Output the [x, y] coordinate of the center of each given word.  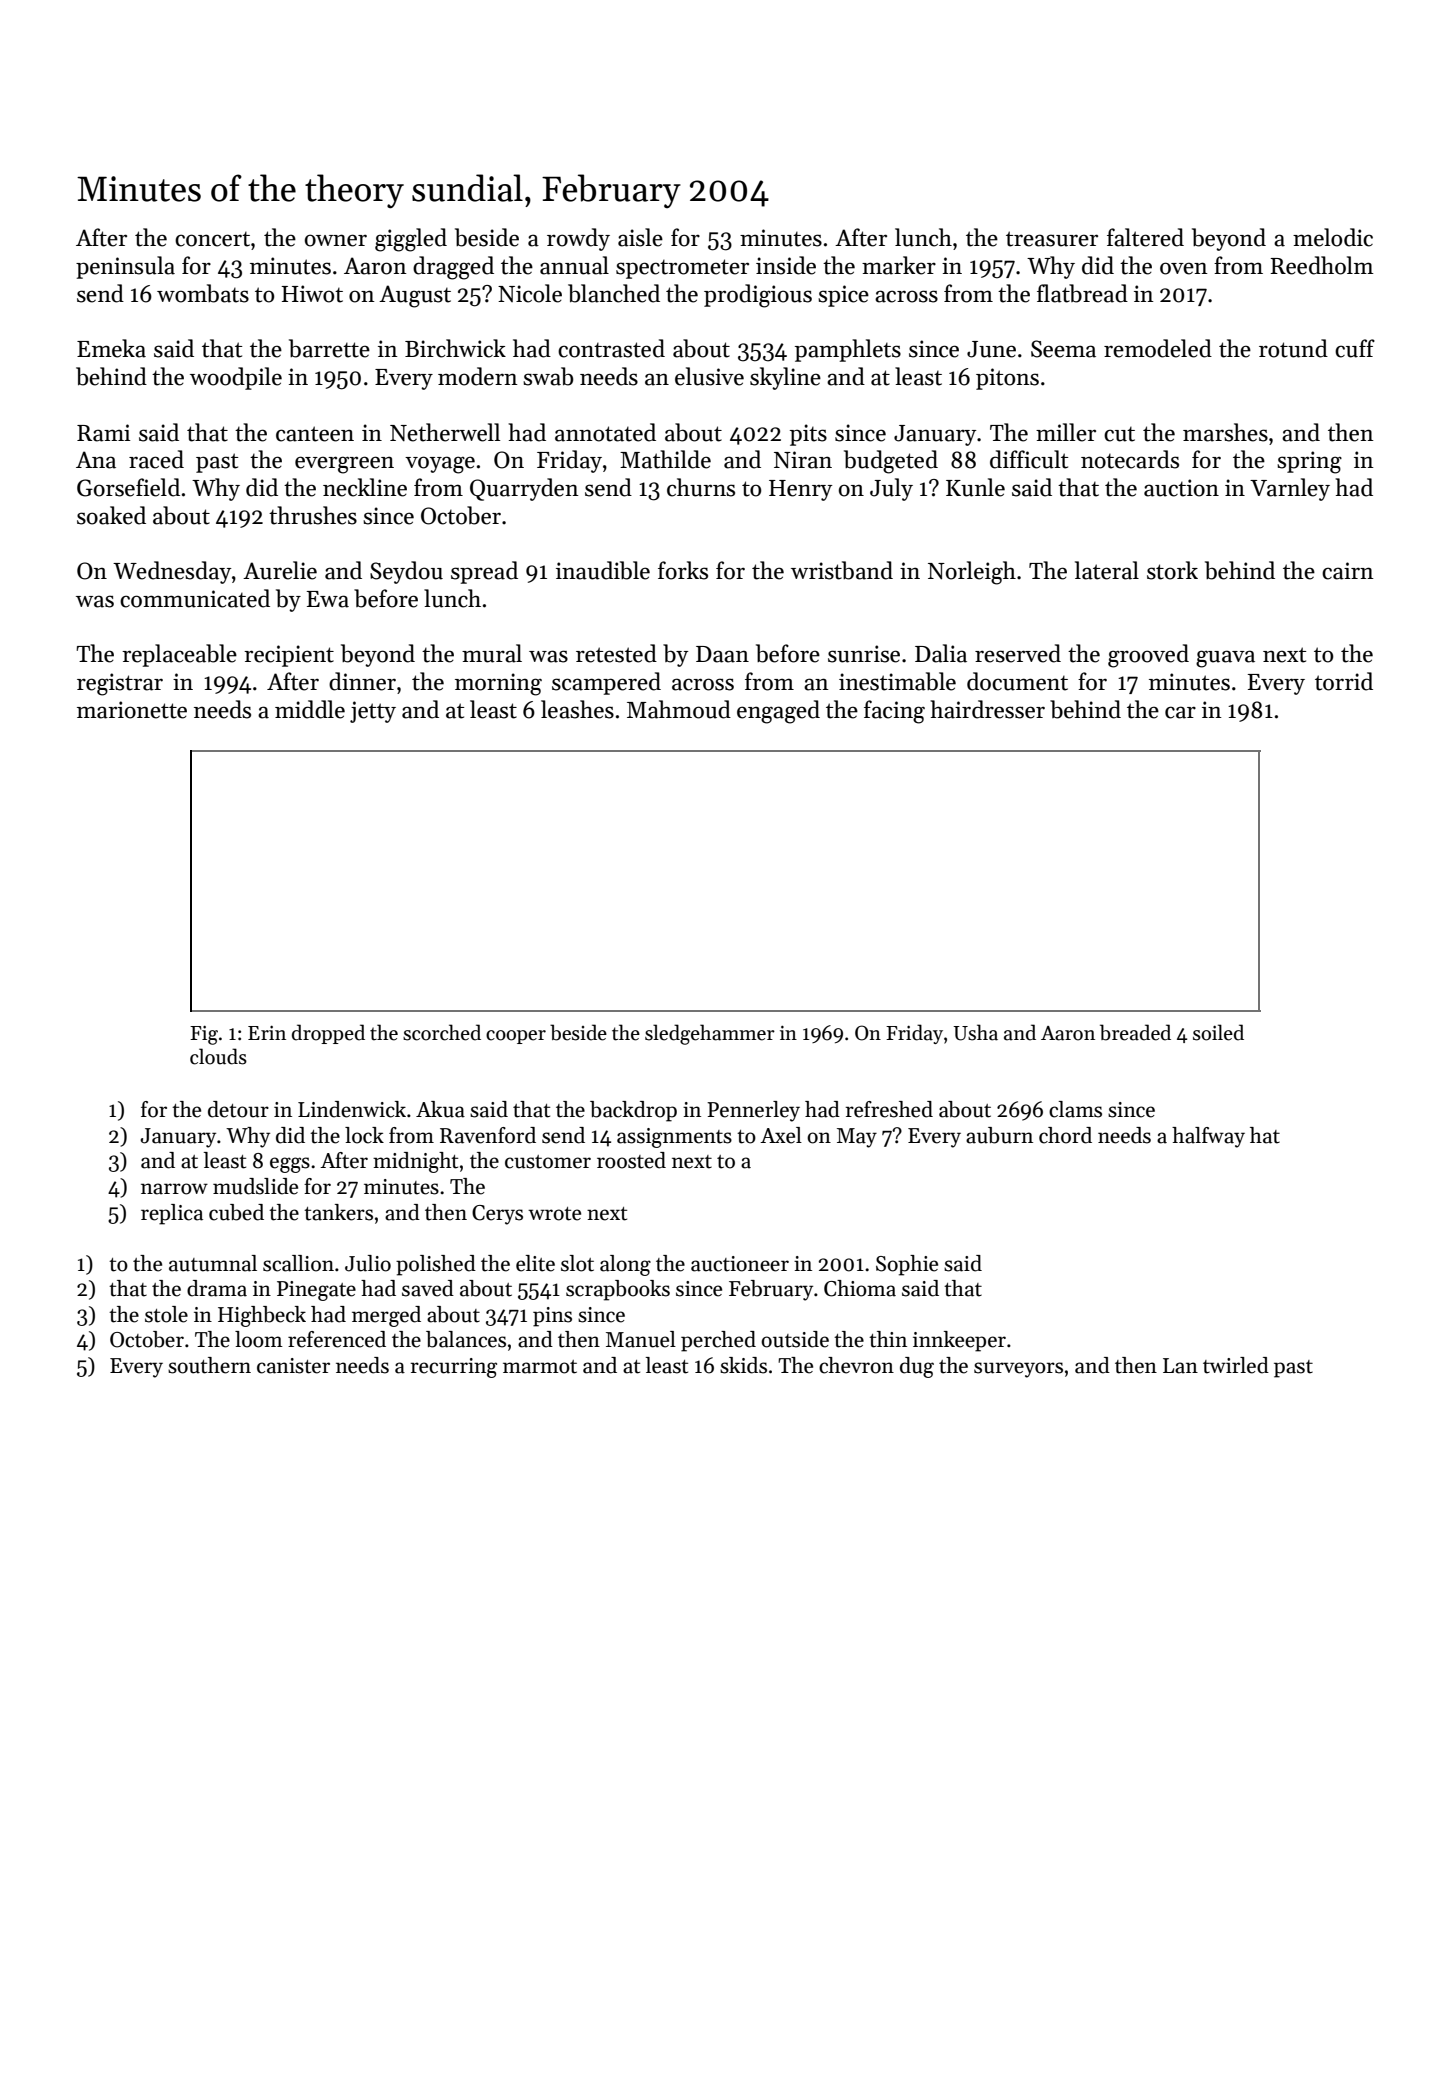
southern [209, 1365]
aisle [640, 237]
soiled [1218, 1032]
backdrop [633, 1111]
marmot [540, 1367]
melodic [1333, 237]
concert [212, 239]
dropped [328, 1034]
